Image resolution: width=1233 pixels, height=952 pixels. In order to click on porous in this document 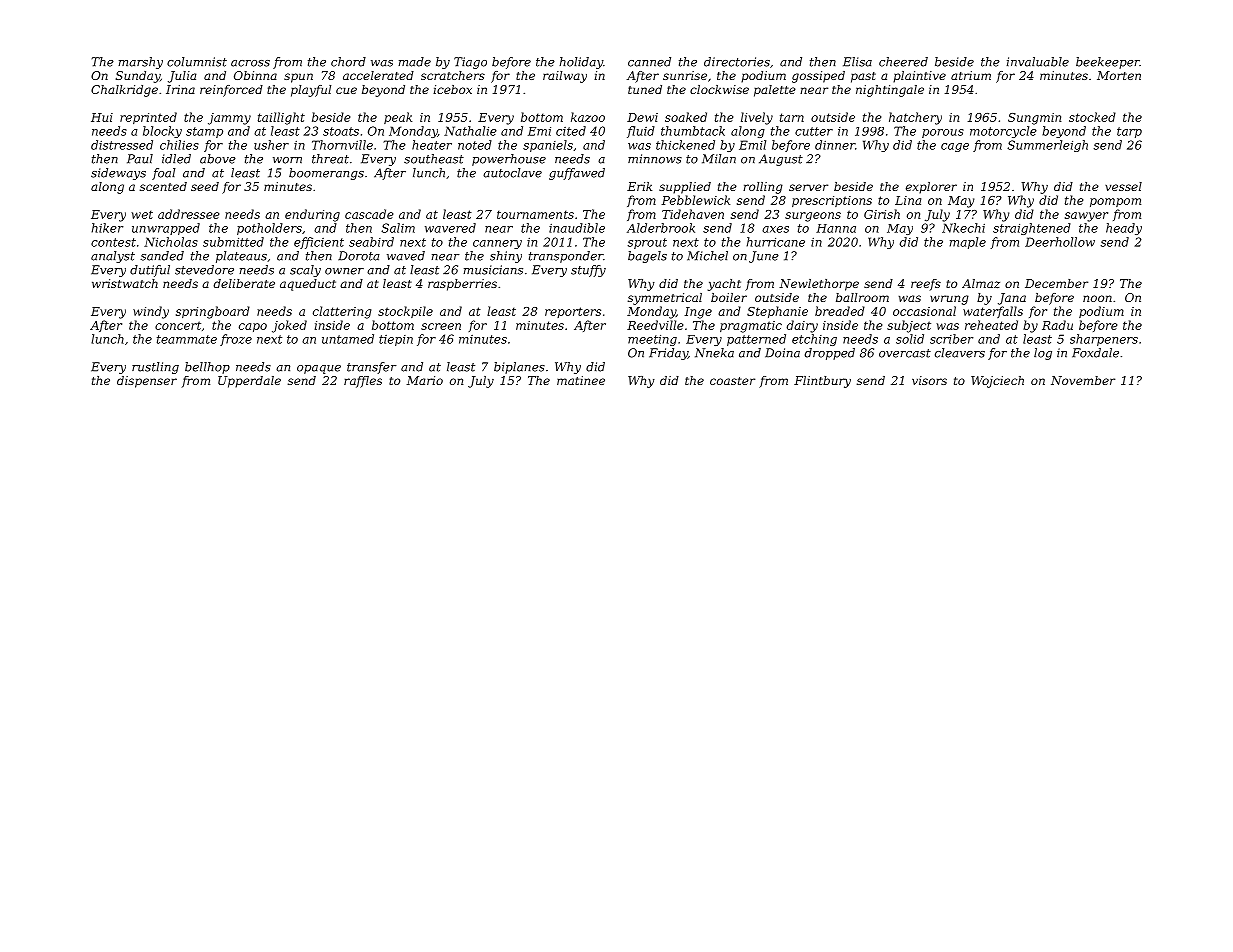, I will do `click(943, 133)`.
